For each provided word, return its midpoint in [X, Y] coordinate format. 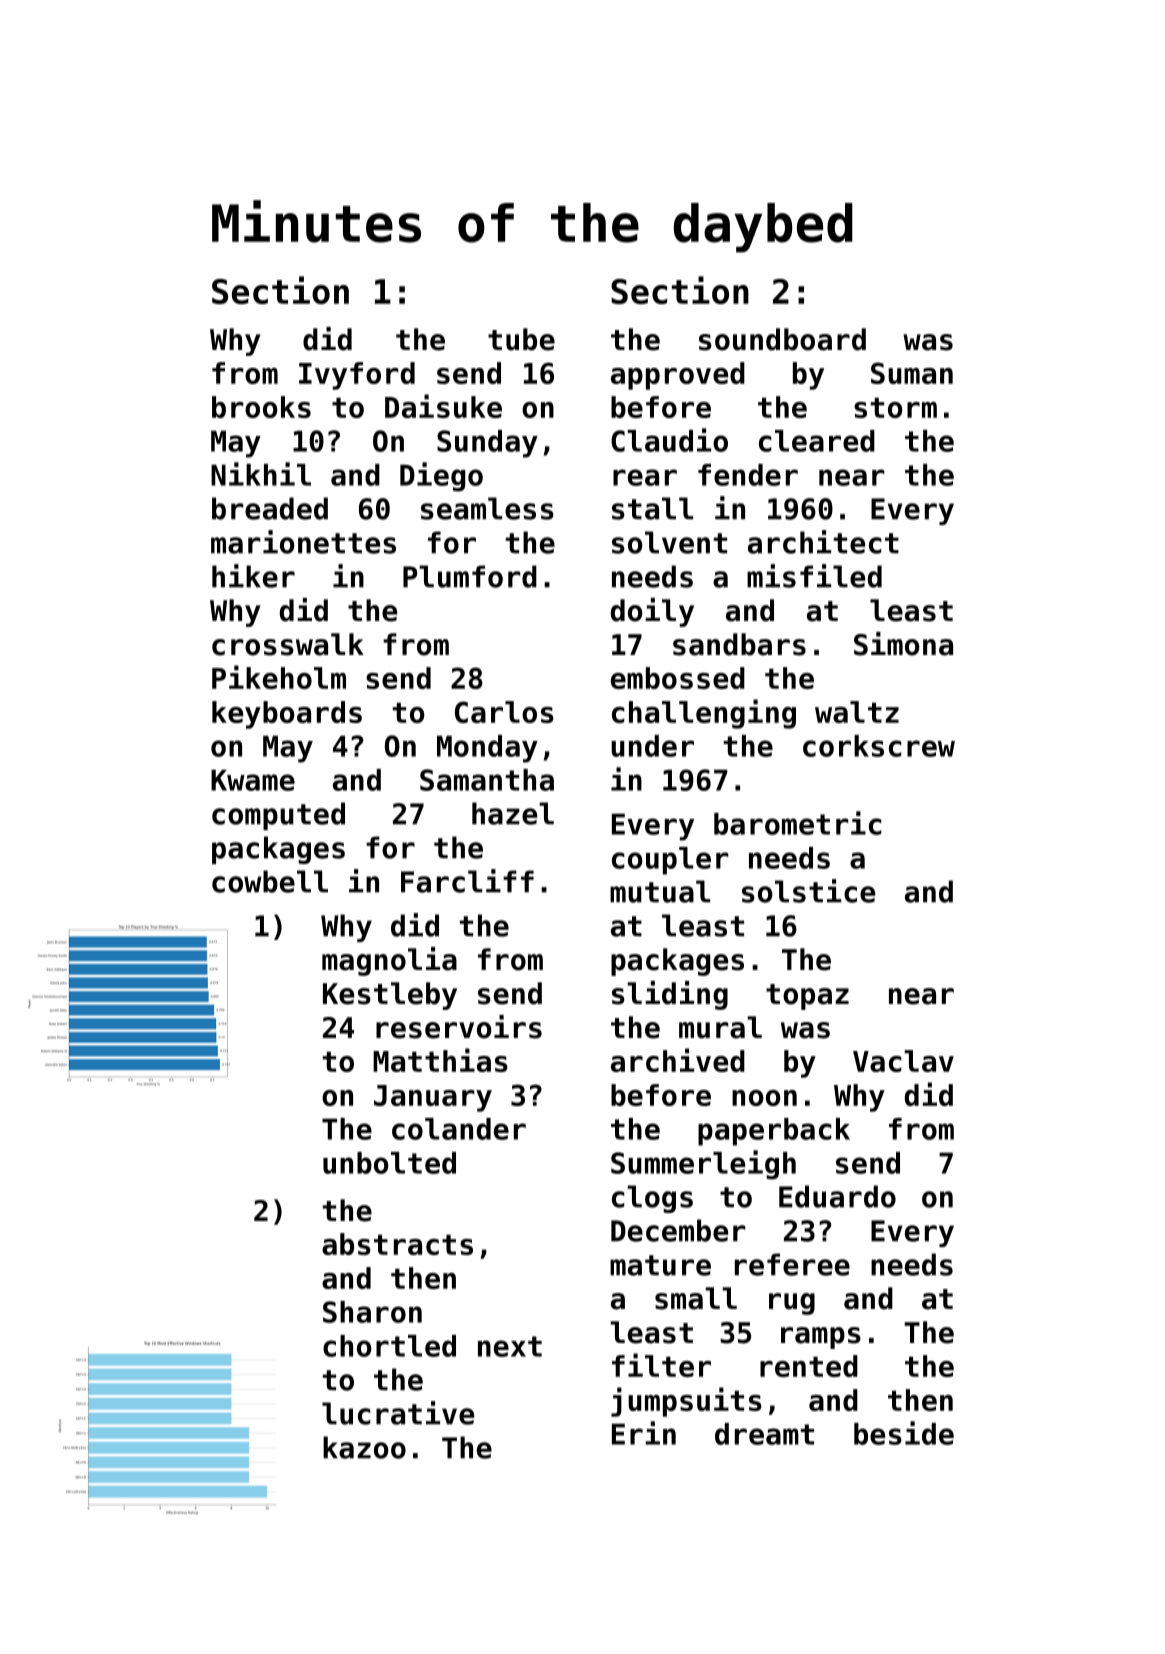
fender [748, 475]
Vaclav [903, 1061]
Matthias [440, 1060]
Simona [903, 644]
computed [278, 816]
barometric [798, 823]
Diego [441, 477]
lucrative [398, 1413]
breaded [270, 508]
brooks [261, 407]
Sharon [372, 1312]
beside [904, 1433]
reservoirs [459, 1027]
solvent [669, 542]
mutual [660, 891]
